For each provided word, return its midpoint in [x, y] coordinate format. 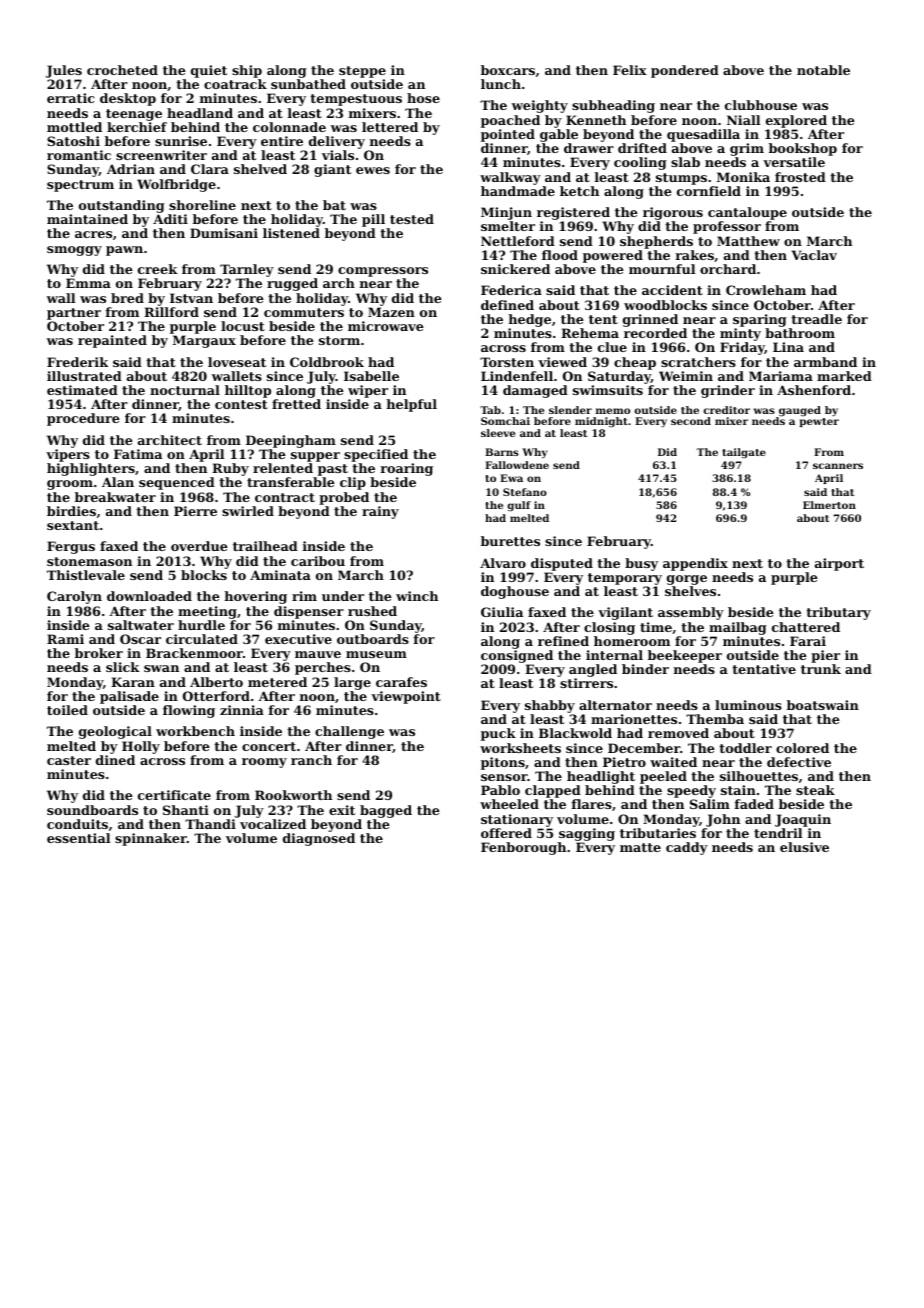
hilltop [248, 391]
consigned [517, 656]
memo [613, 411]
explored [796, 121]
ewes [373, 170]
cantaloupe [747, 213]
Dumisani [224, 233]
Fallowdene [517, 465]
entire [282, 141]
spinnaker [151, 839]
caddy [687, 848]
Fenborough [523, 848]
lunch [501, 84]
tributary [838, 613]
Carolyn [74, 597]
